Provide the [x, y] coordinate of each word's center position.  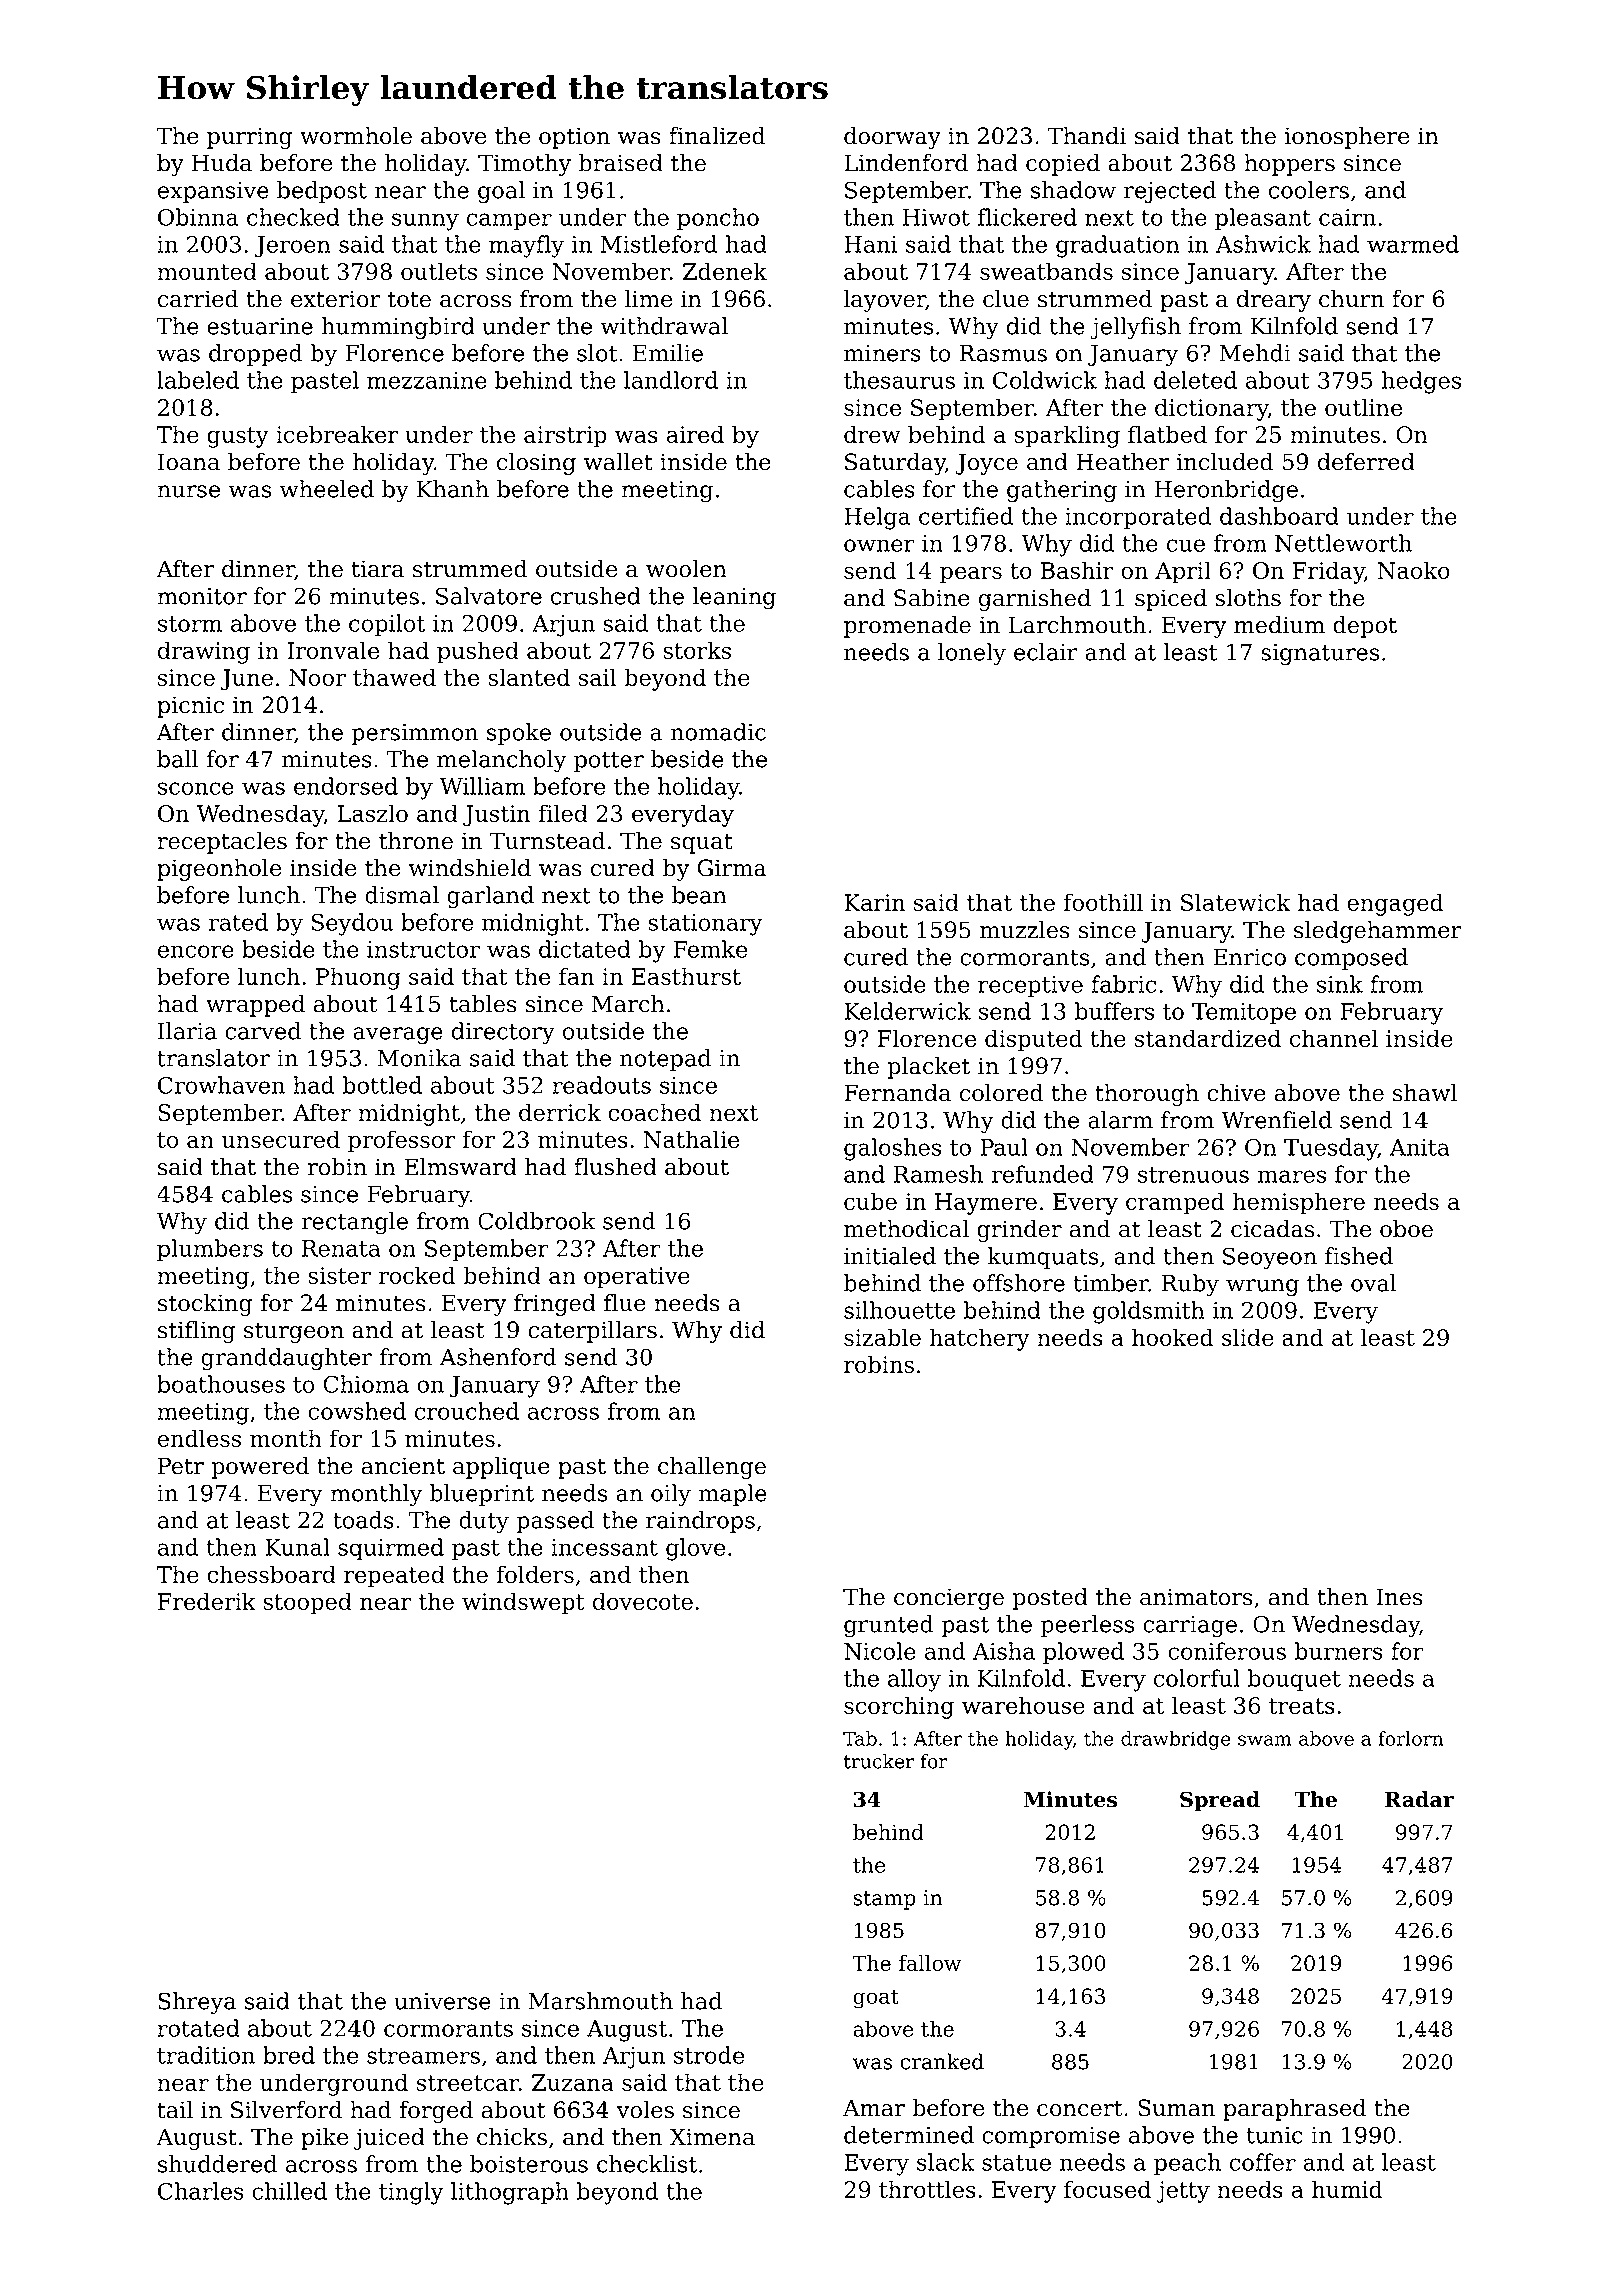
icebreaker [337, 434]
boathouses [221, 1384]
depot [1365, 627]
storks [697, 650]
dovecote [643, 1601]
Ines [1399, 1597]
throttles [927, 2189]
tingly [411, 2193]
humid [1347, 2189]
